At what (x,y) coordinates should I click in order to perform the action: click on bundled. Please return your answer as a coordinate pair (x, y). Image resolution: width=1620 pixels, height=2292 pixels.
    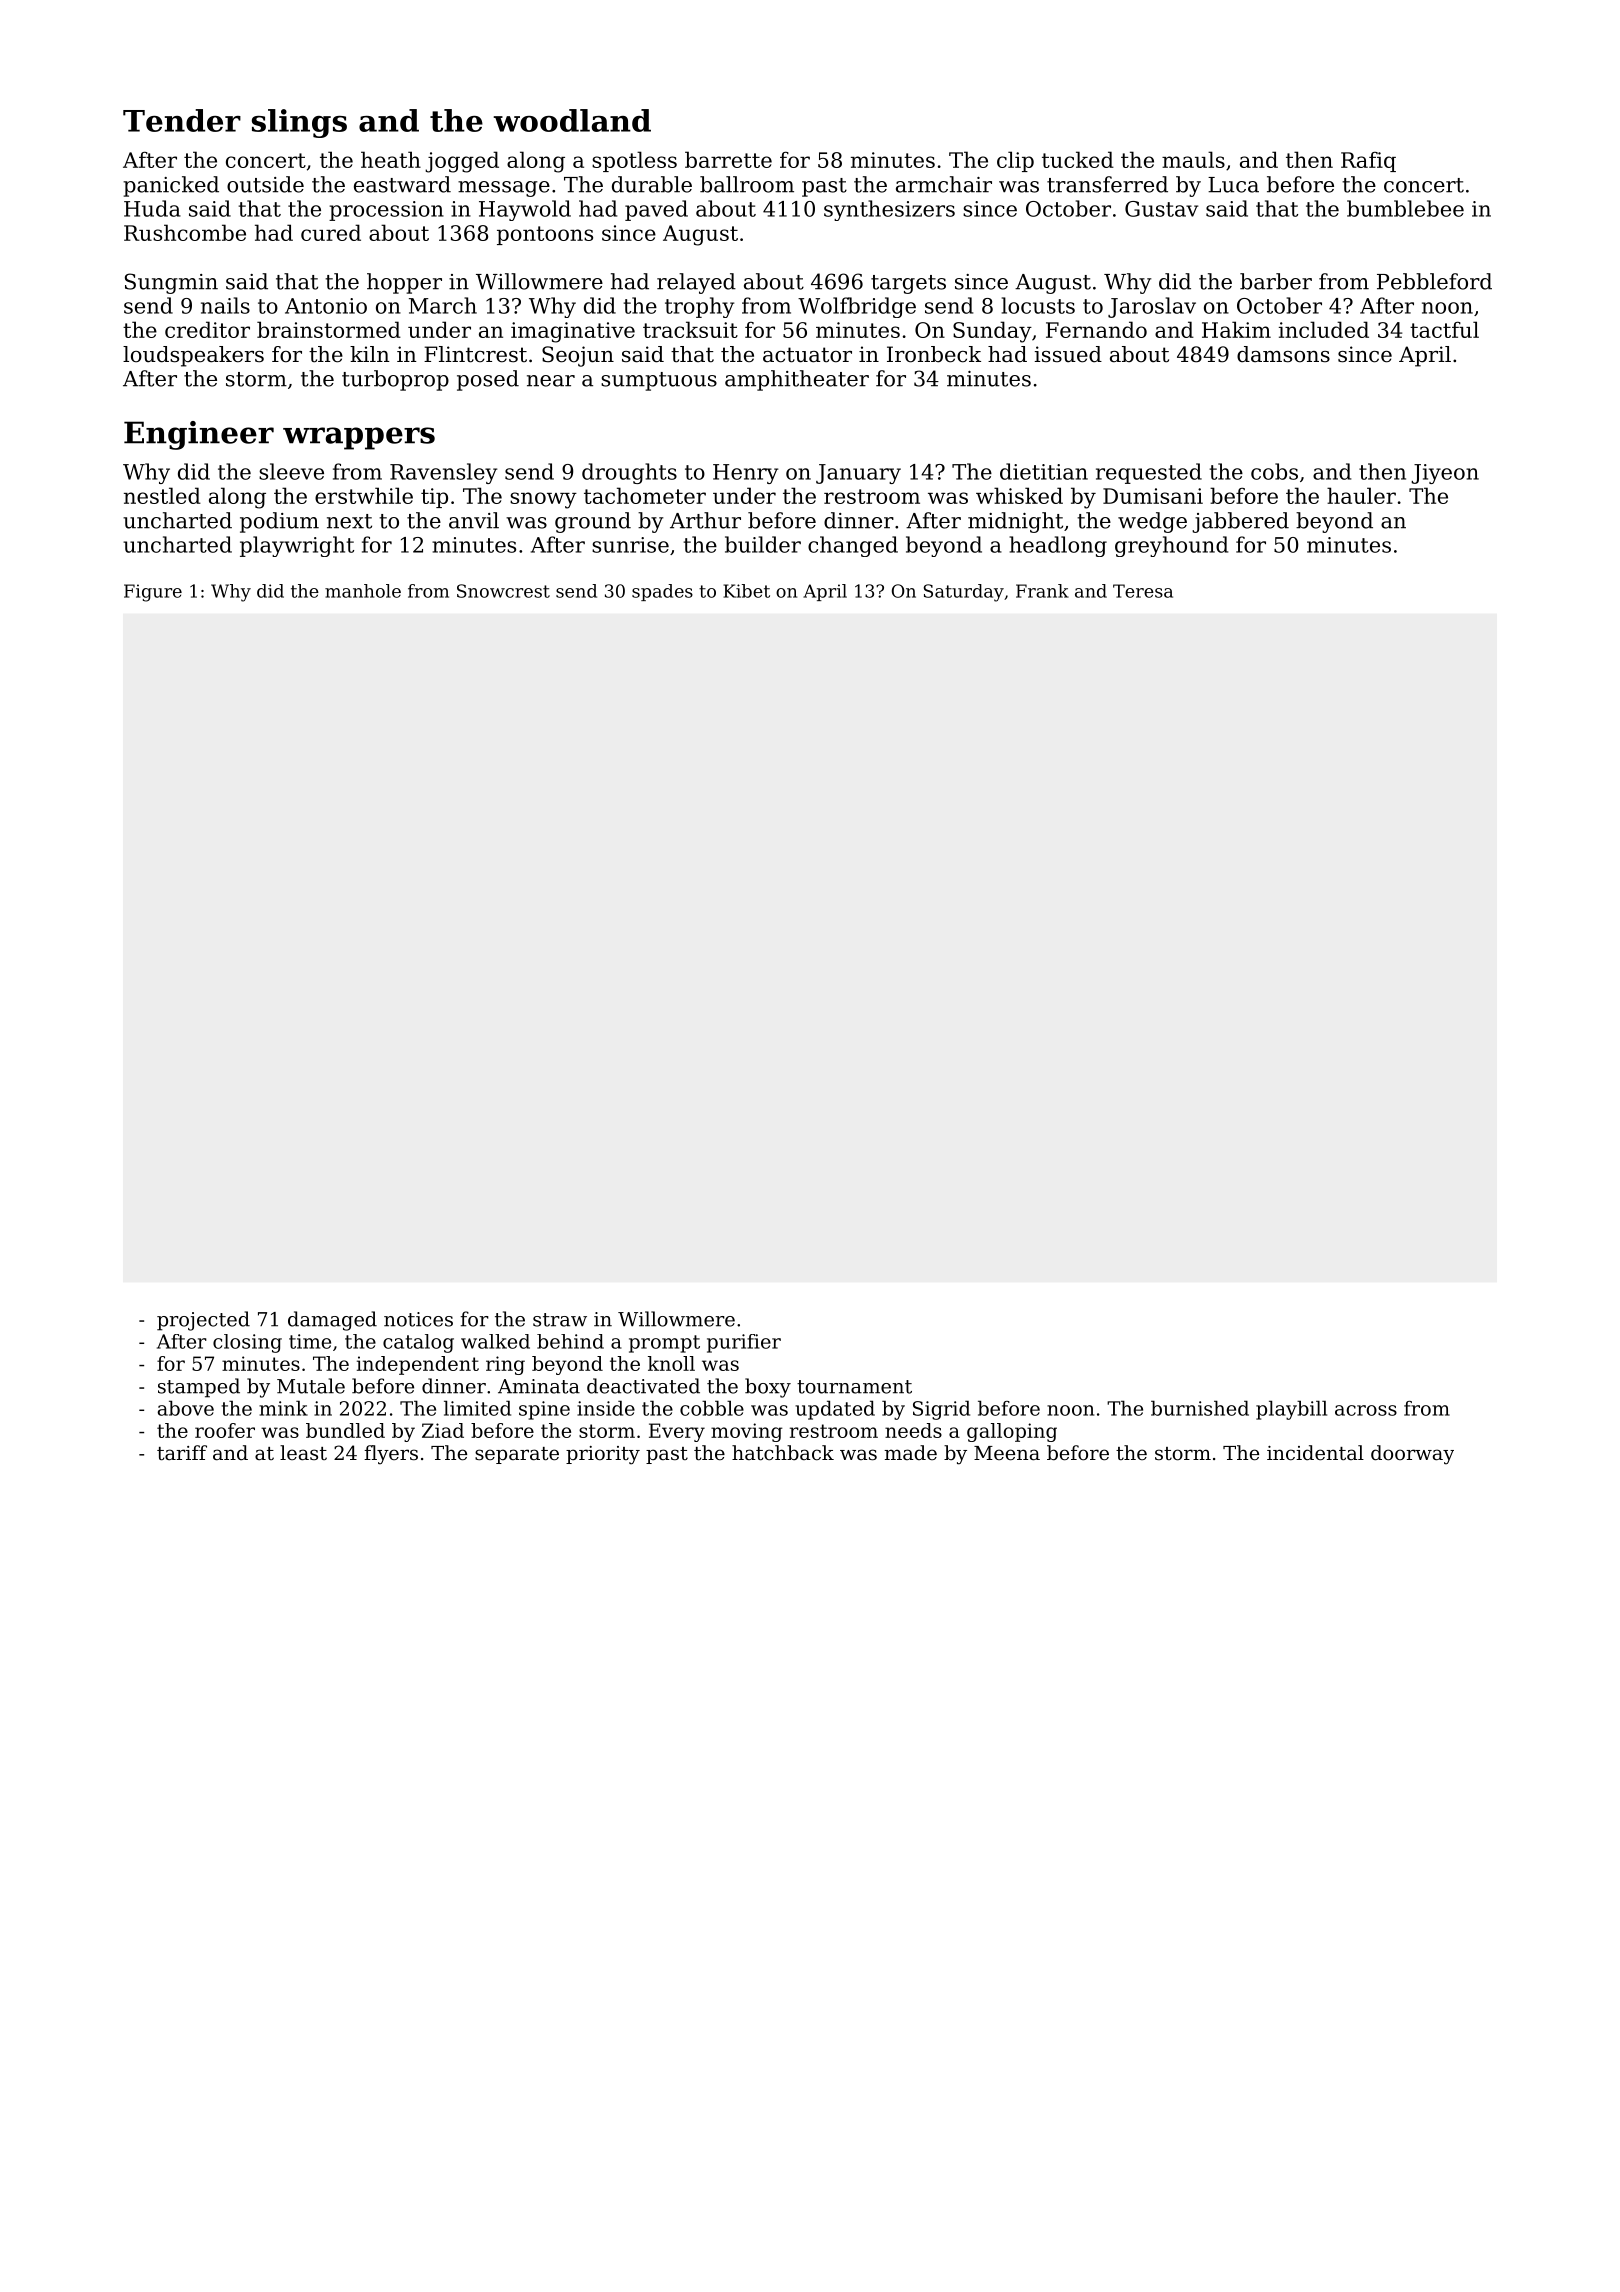
    Looking at the image, I should click on (345, 1430).
